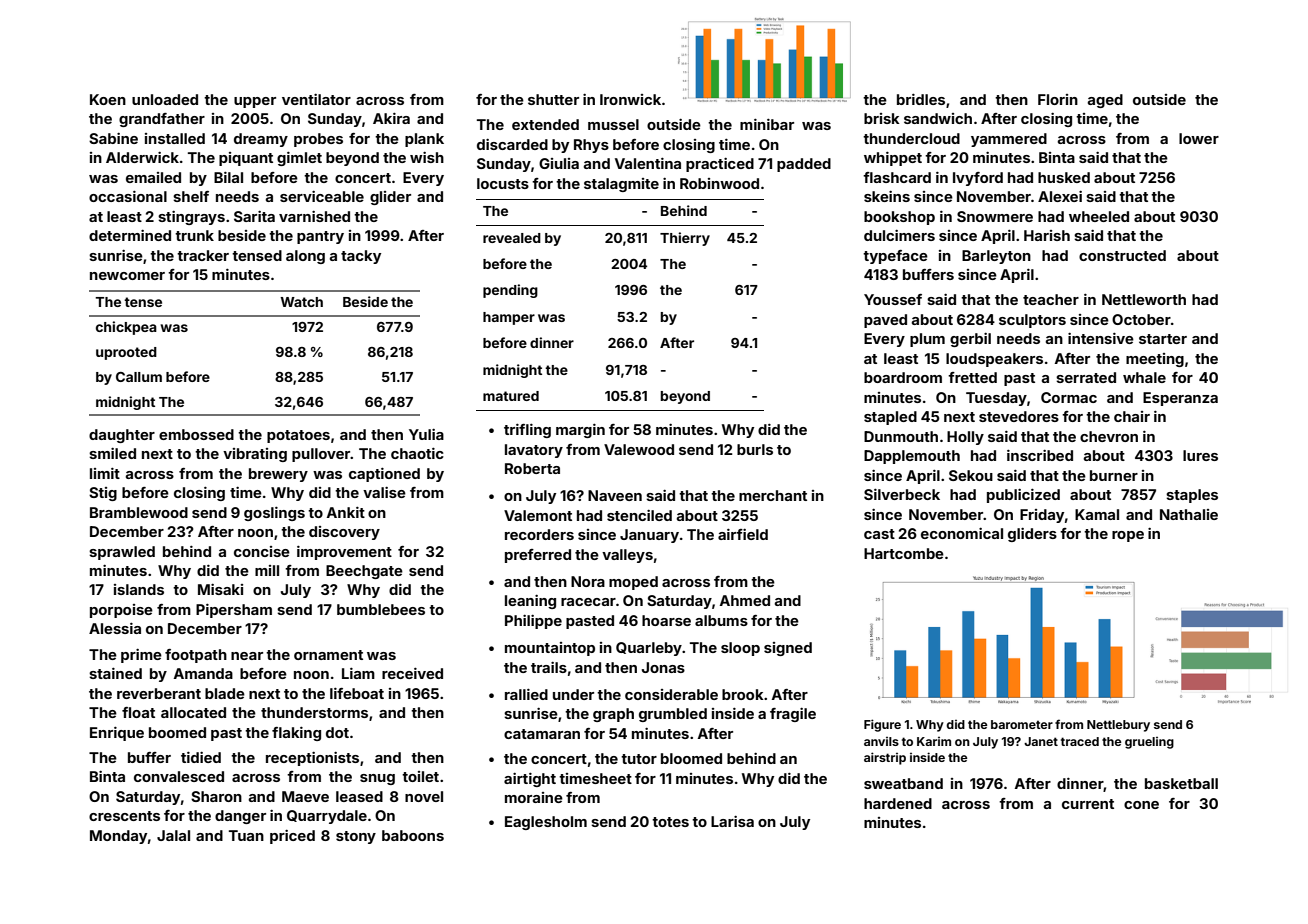 The image size is (1308, 924). I want to click on shutter, so click(553, 99).
